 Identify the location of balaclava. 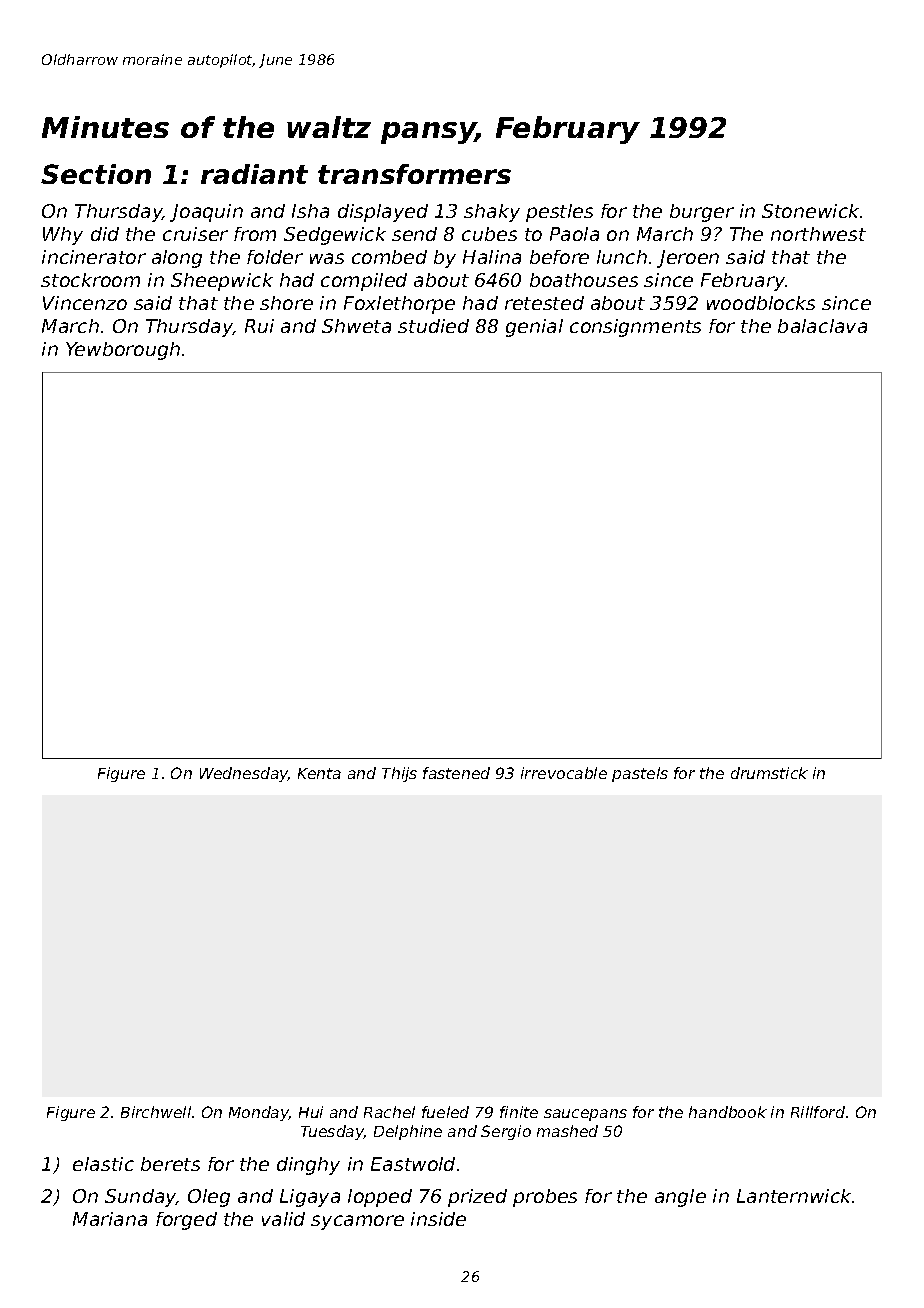
(822, 326).
